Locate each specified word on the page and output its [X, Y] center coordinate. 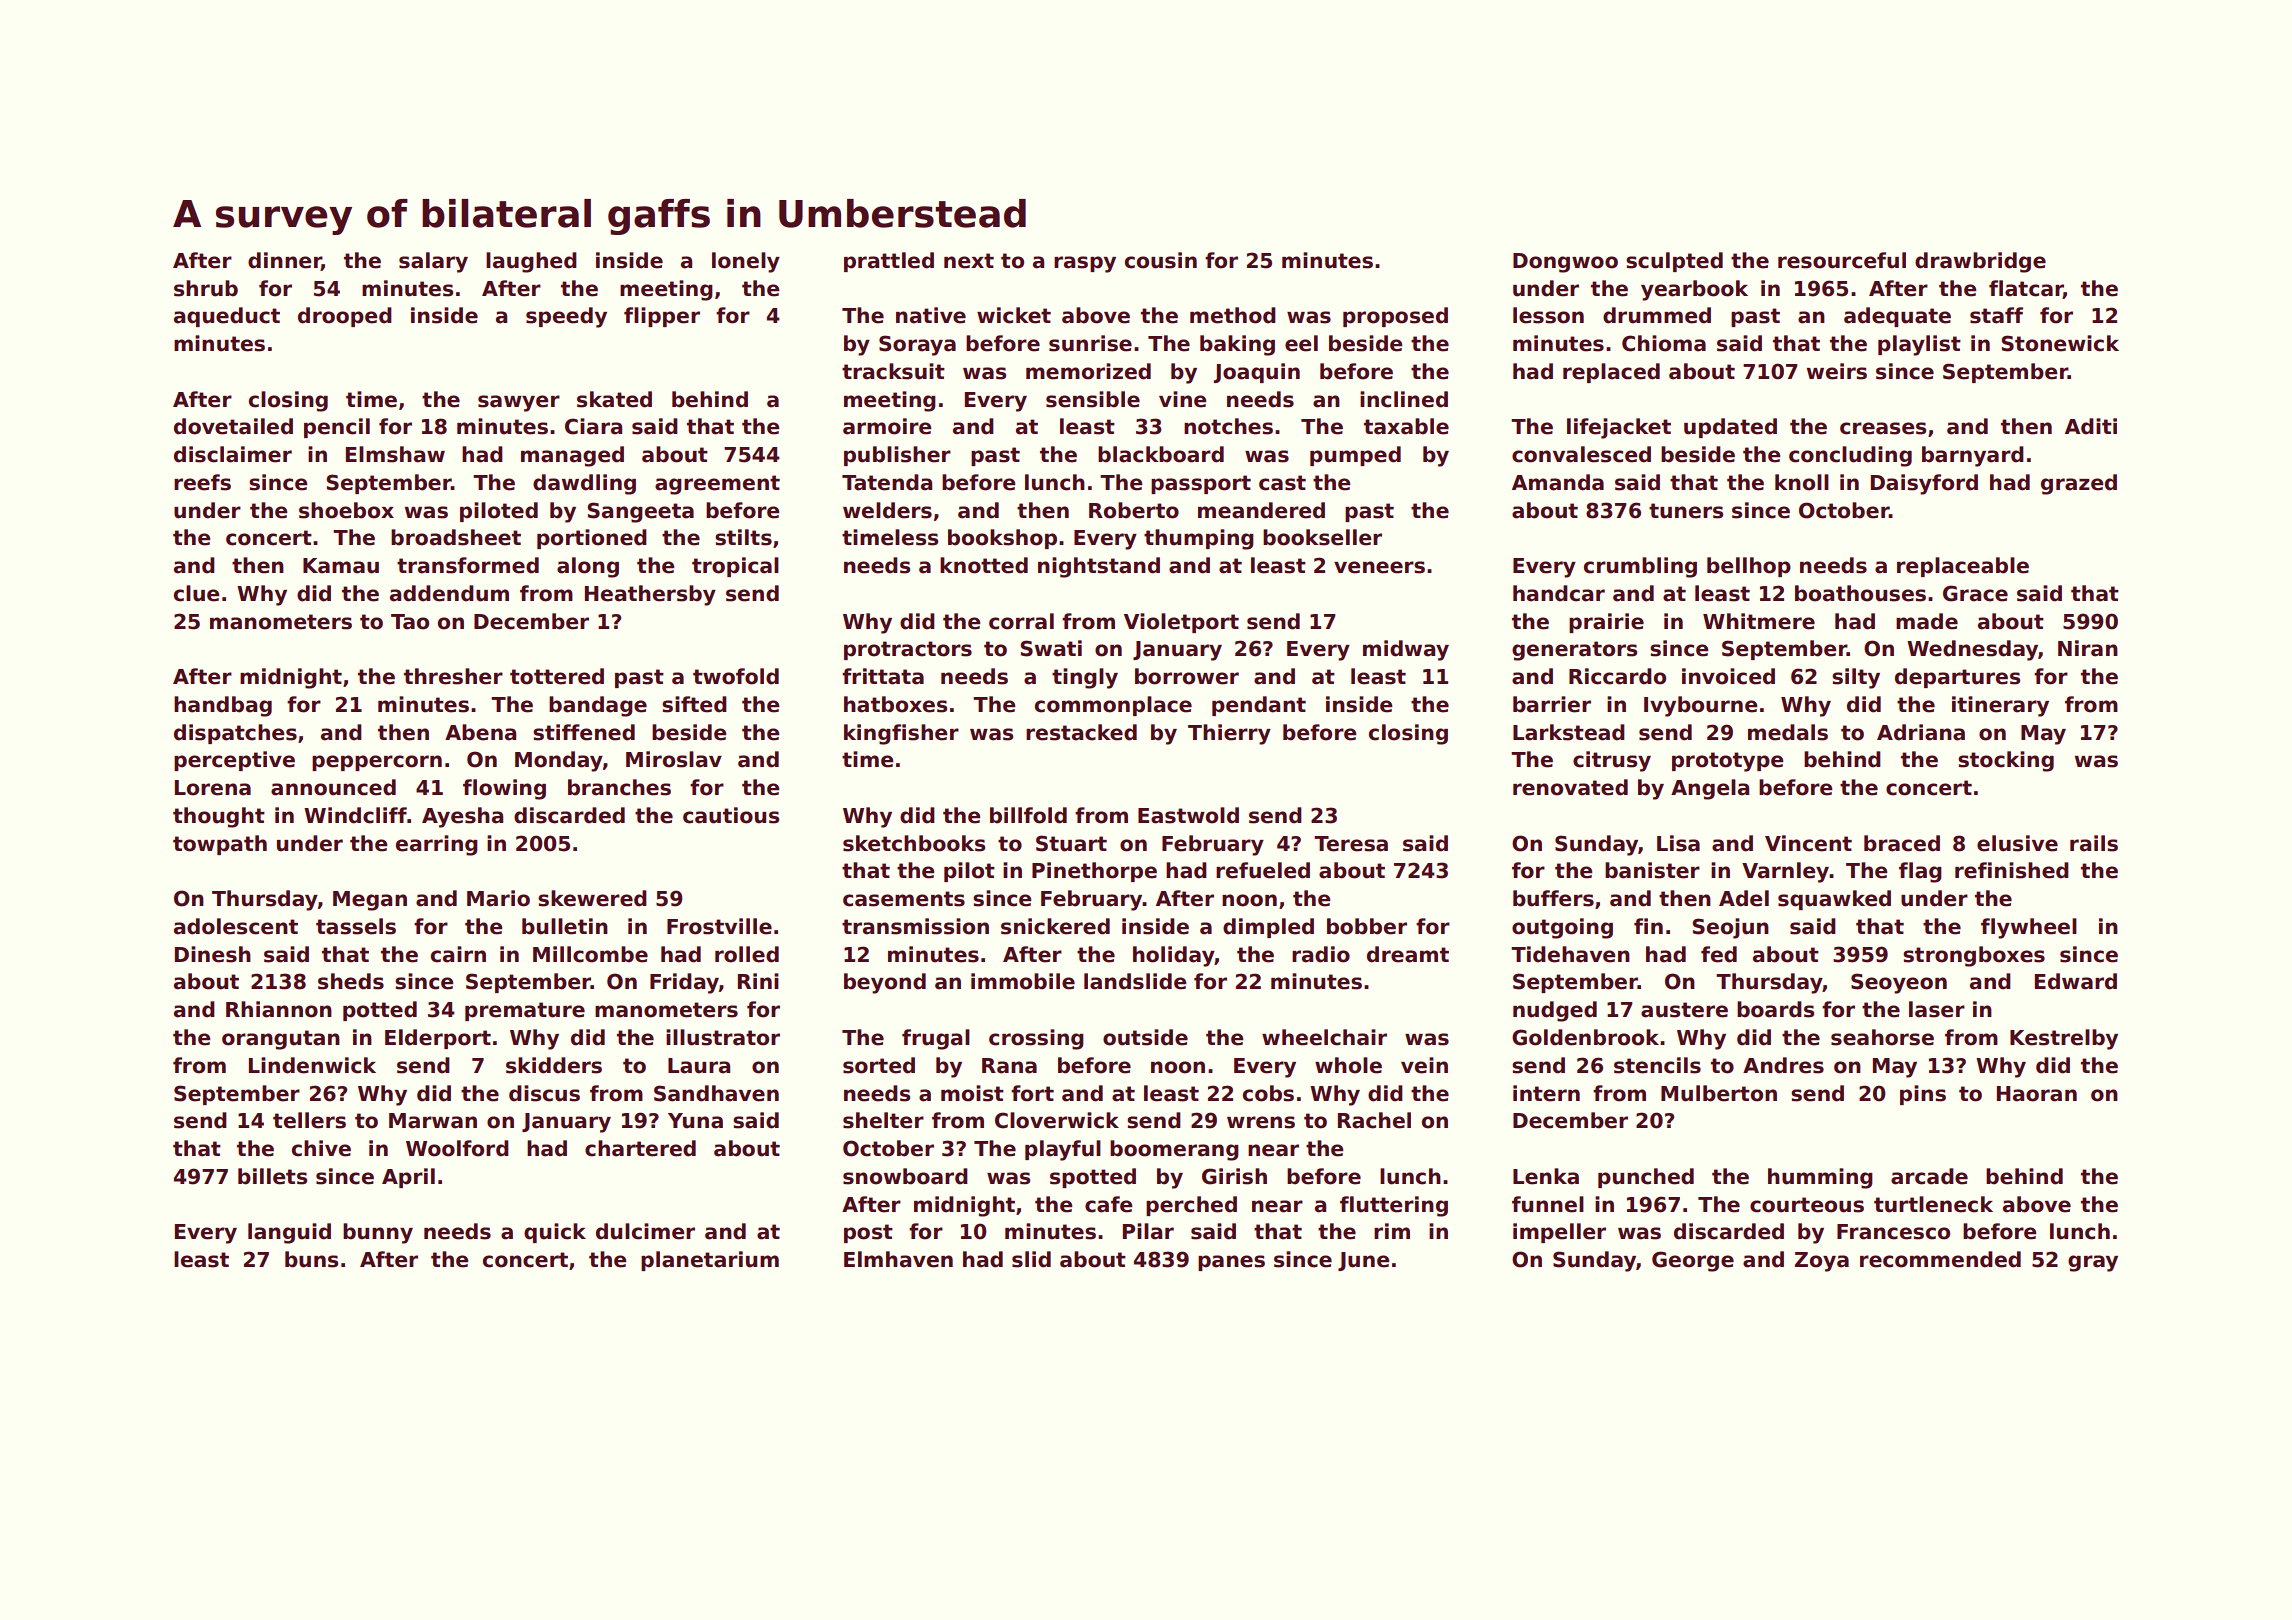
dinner [285, 261]
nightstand [1099, 567]
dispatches [235, 734]
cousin [1161, 260]
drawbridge [1980, 262]
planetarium [710, 1261]
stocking [2006, 761]
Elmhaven [898, 1259]
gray [2093, 1263]
